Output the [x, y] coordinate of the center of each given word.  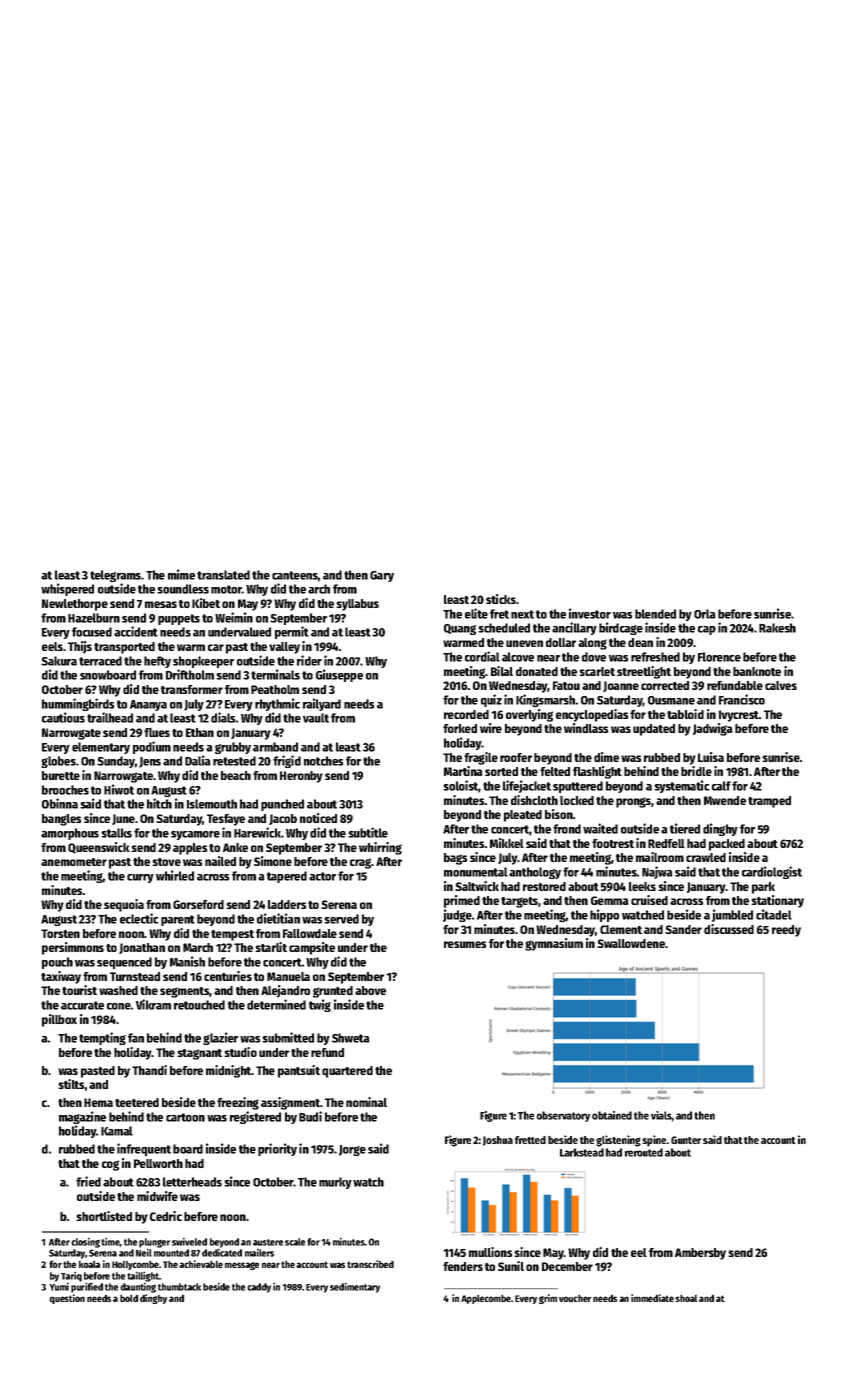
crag [360, 863]
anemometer [74, 862]
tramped [769, 802]
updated [654, 730]
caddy [259, 1288]
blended [655, 614]
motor [226, 589]
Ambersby [700, 1254]
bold [129, 1298]
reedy [786, 931]
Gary [382, 576]
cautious [63, 717]
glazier [220, 1038]
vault [316, 718]
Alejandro [285, 991]
